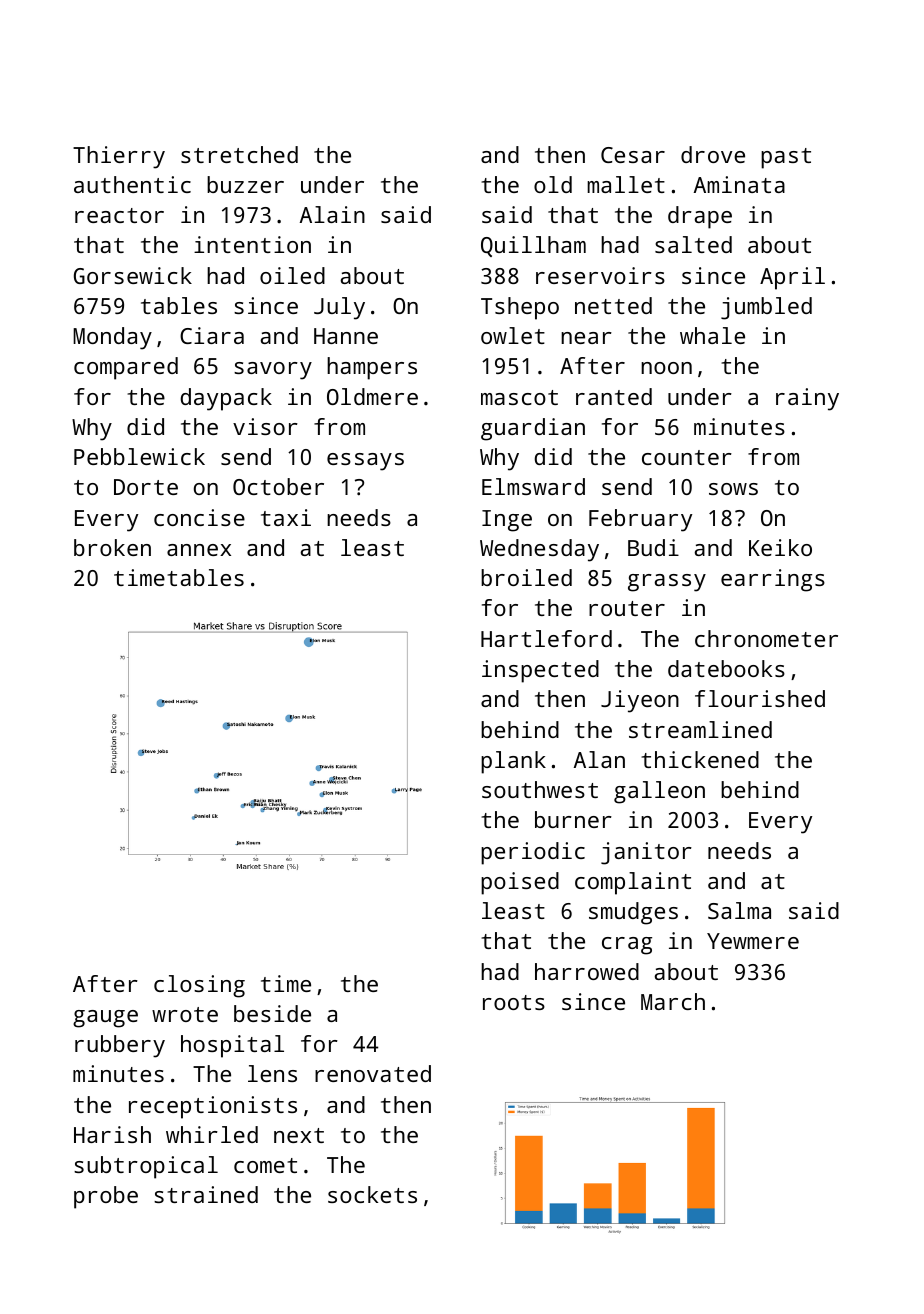 The width and height of the screenshot is (924, 1314). Describe the element at coordinates (700, 759) in the screenshot. I see `thickened` at that location.
